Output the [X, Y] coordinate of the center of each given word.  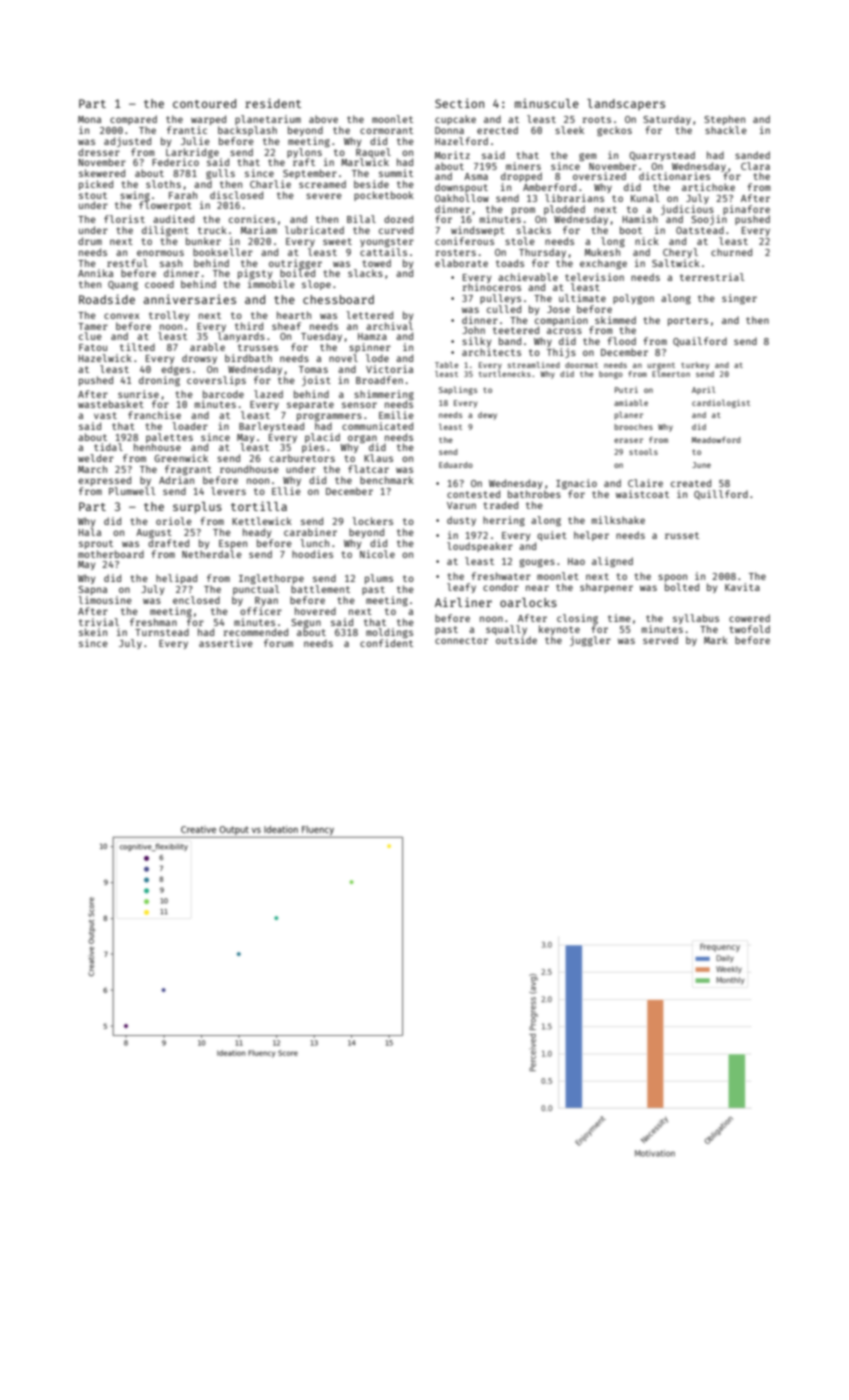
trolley [169, 316]
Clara [755, 166]
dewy [487, 416]
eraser [628, 440]
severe [324, 196]
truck [212, 230]
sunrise [138, 394]
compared [133, 120]
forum [278, 643]
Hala [89, 532]
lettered [369, 315]
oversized [599, 176]
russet [682, 535]
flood [621, 341]
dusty [461, 521]
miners [523, 166]
